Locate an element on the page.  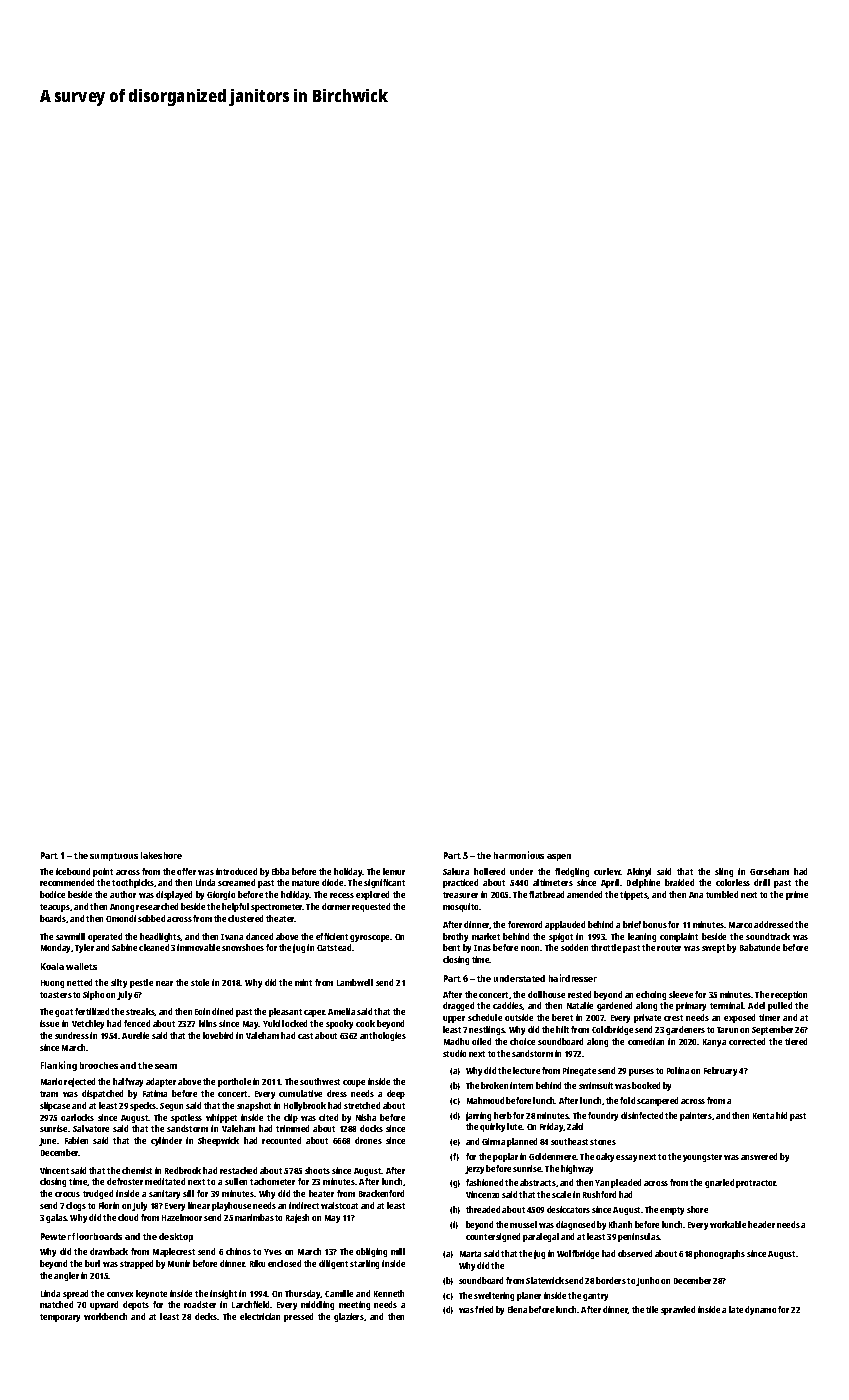
fried is located at coordinates (484, 1309).
